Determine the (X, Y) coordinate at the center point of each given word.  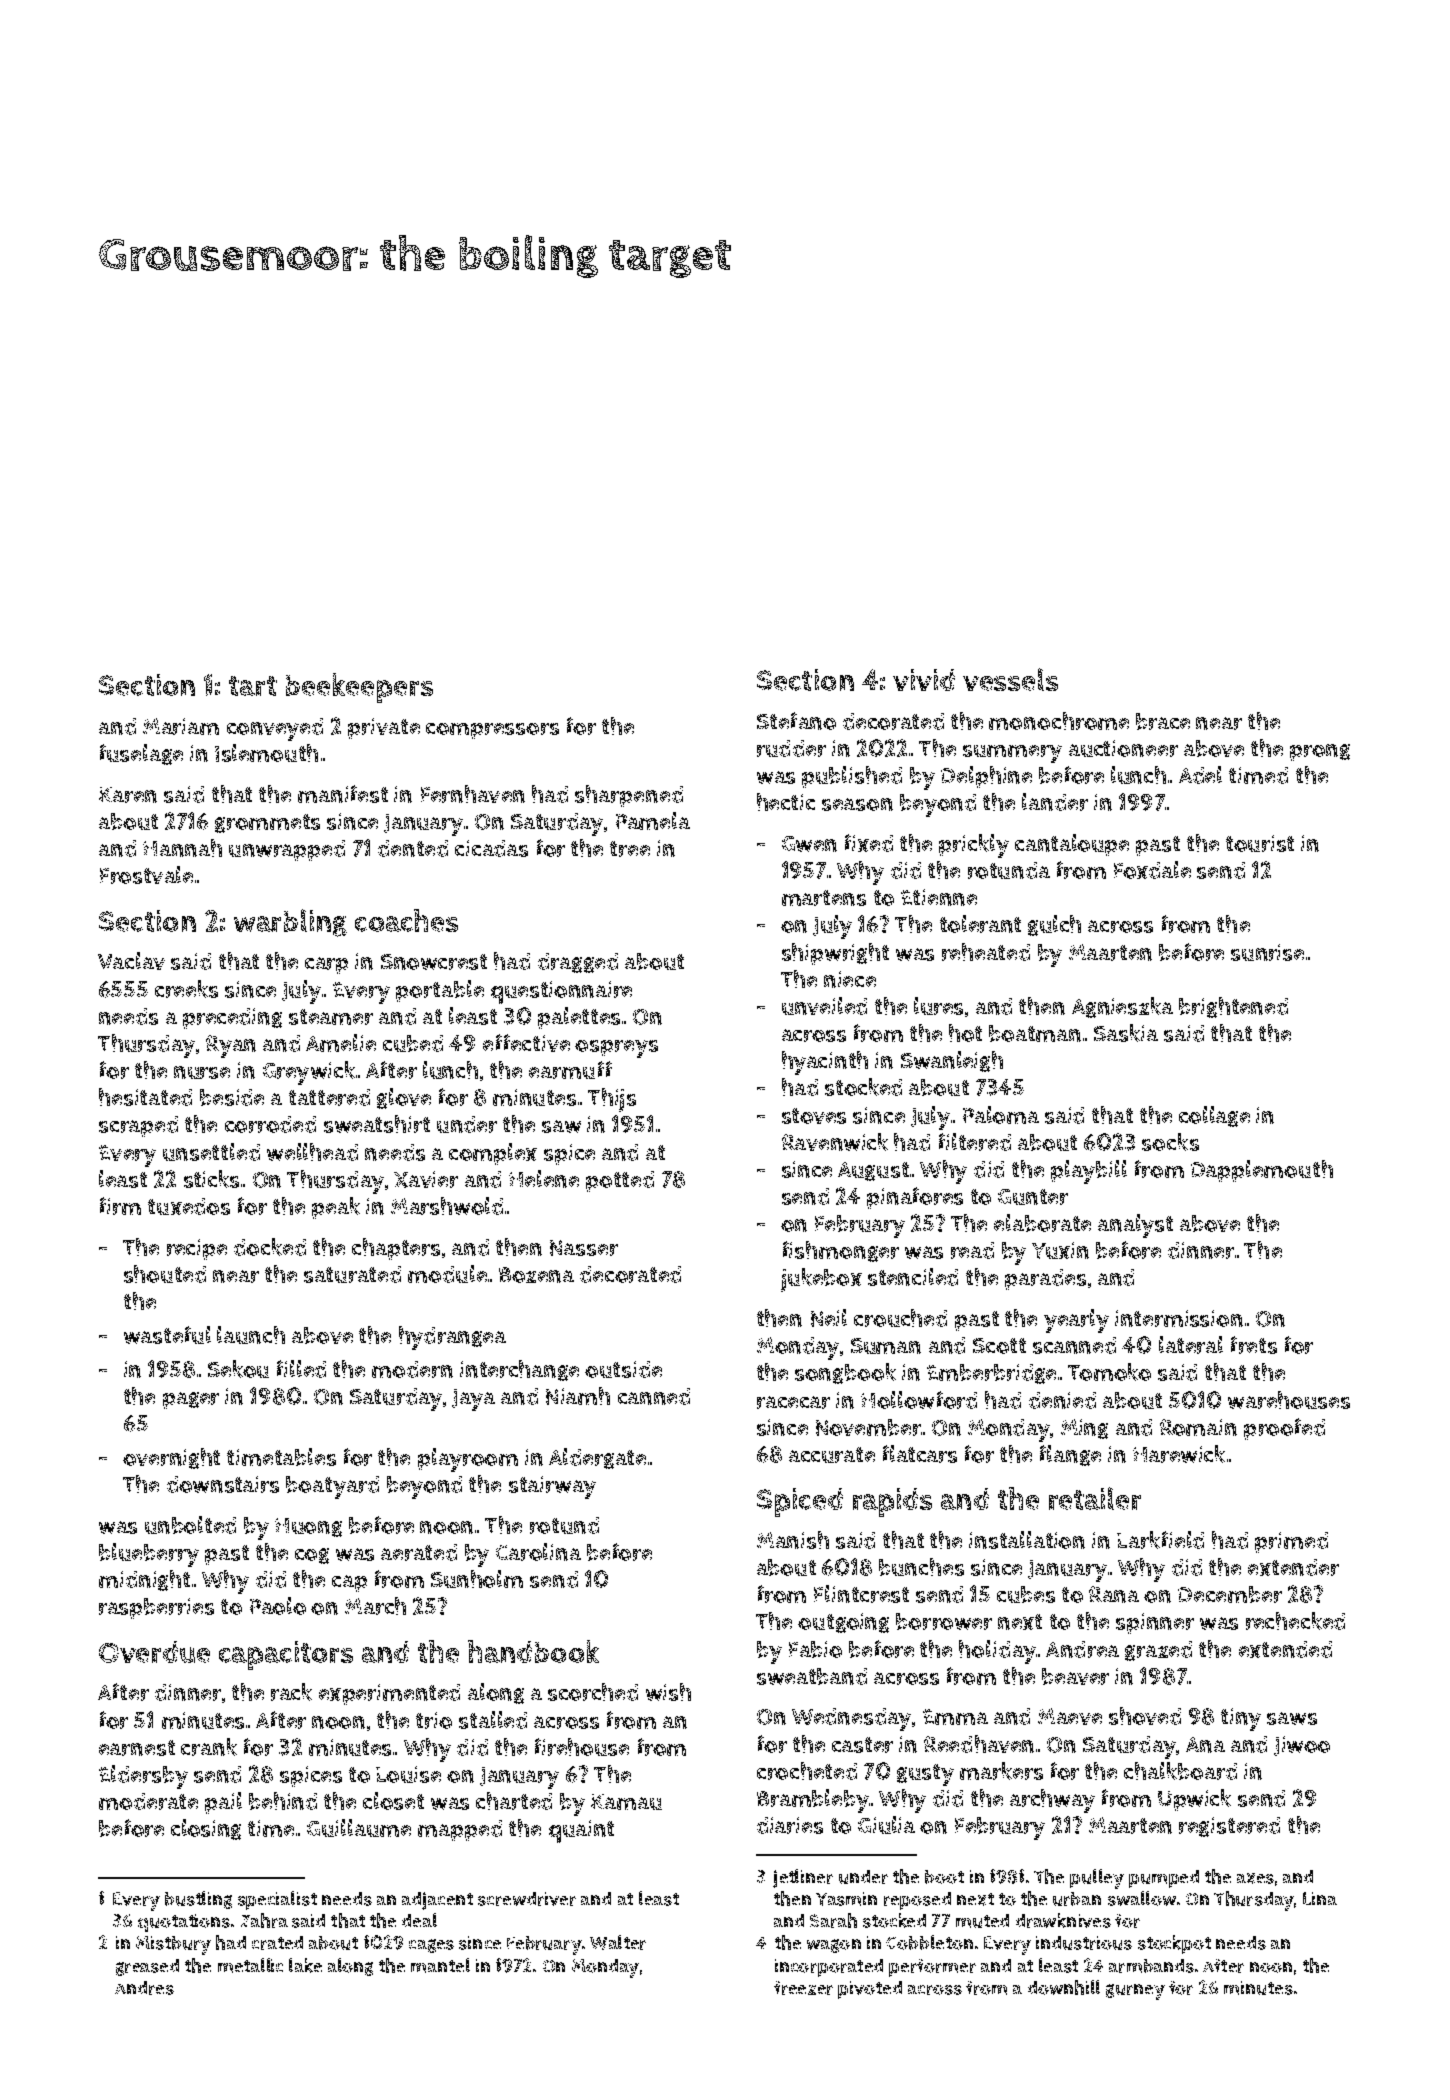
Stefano (796, 721)
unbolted (190, 1525)
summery (1012, 754)
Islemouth (266, 753)
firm (120, 1206)
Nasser (584, 1248)
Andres (144, 1988)
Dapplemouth (1262, 1171)
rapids (892, 1502)
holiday (997, 1652)
